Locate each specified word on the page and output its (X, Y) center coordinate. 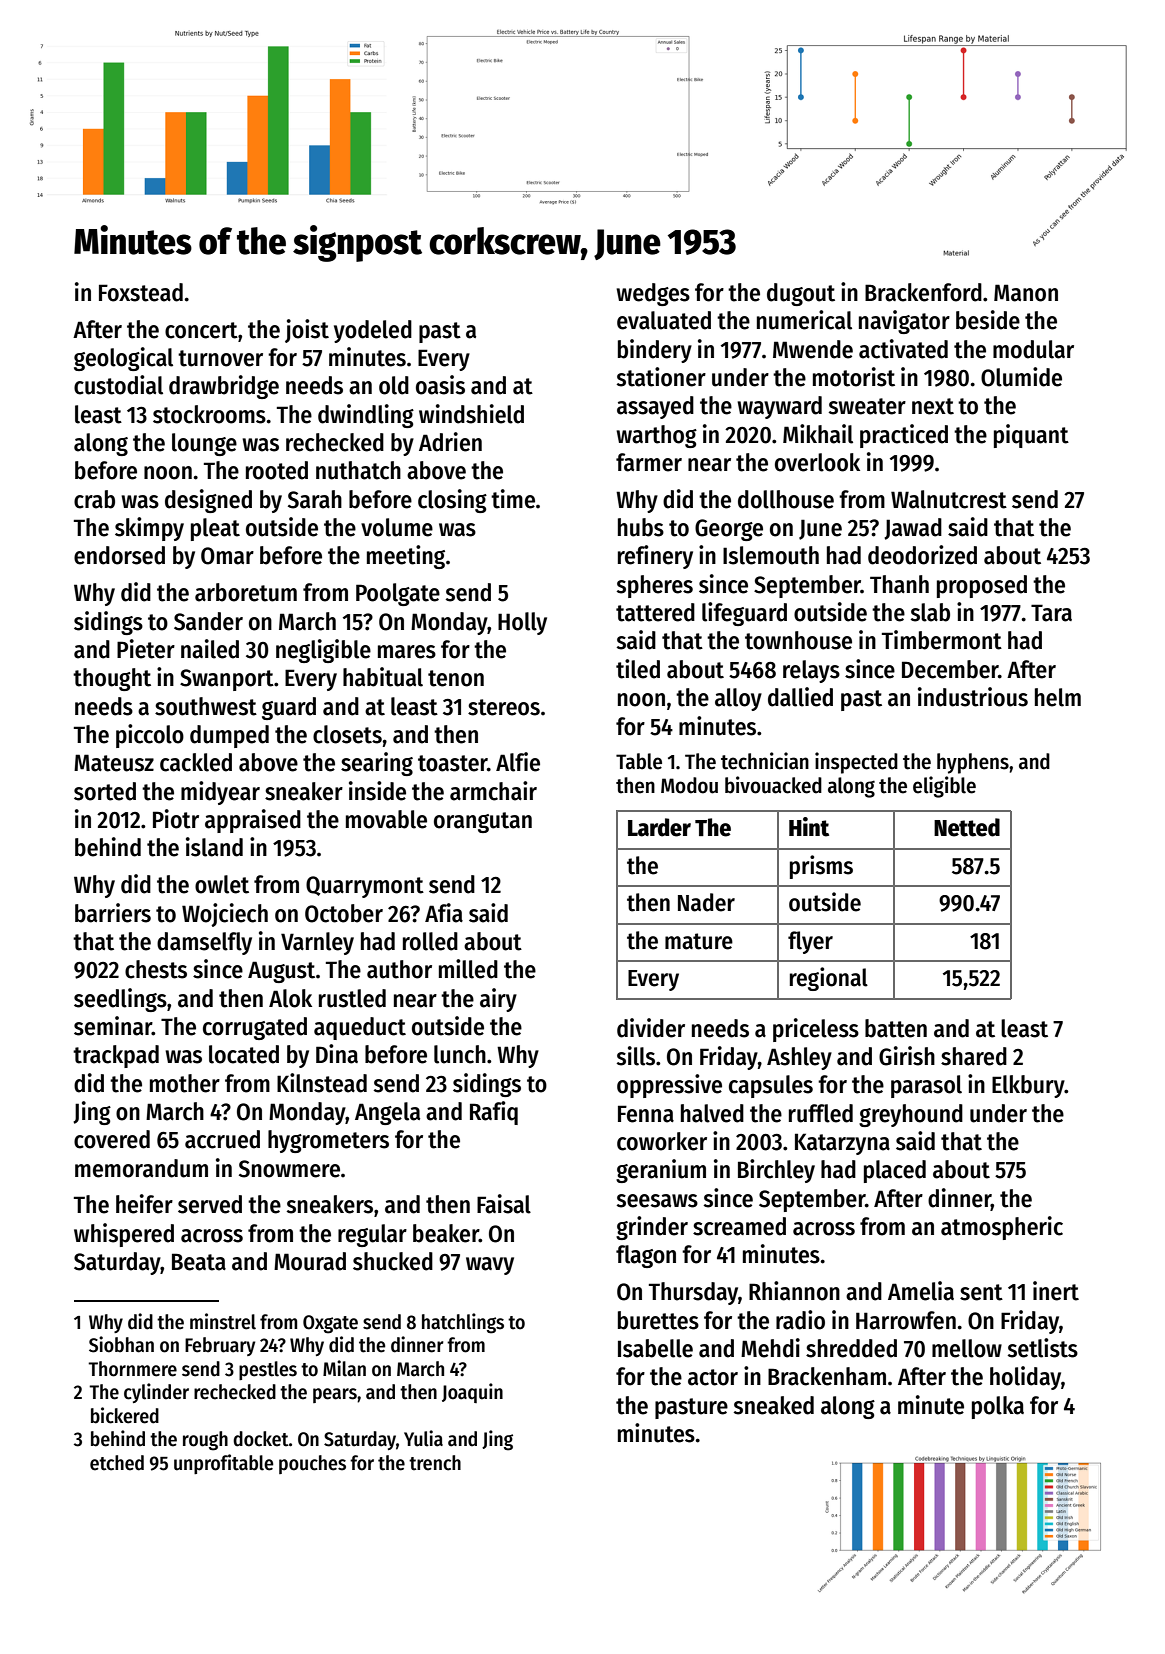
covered (112, 1139)
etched (117, 1463)
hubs (641, 527)
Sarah (315, 499)
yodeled (373, 331)
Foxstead (141, 292)
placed (895, 1171)
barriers (113, 913)
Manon (1026, 293)
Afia (444, 913)
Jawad (913, 529)
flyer (810, 942)
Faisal (504, 1204)
